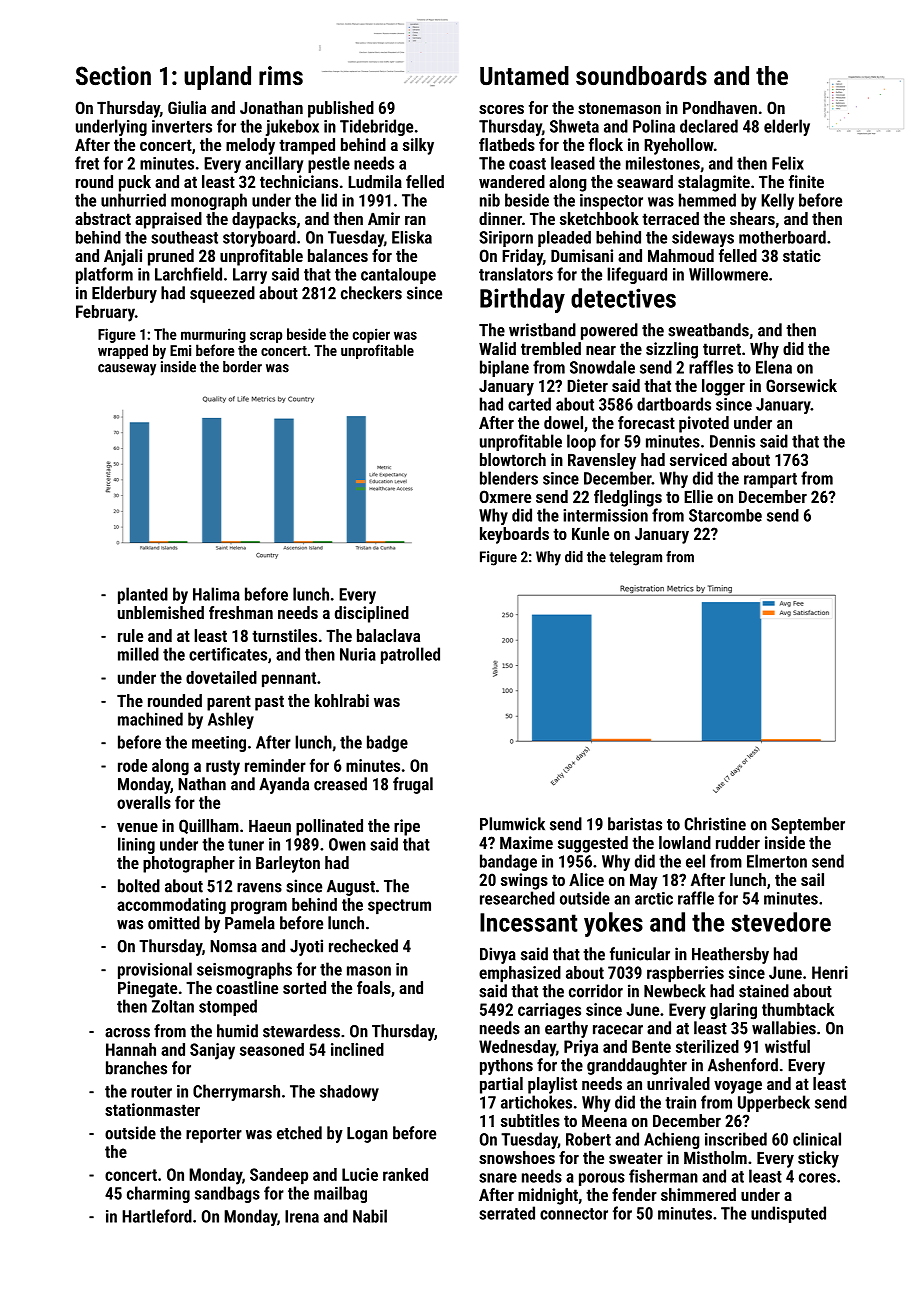  Describe the element at coordinates (410, 655) in the image. I see `patrolled` at that location.
